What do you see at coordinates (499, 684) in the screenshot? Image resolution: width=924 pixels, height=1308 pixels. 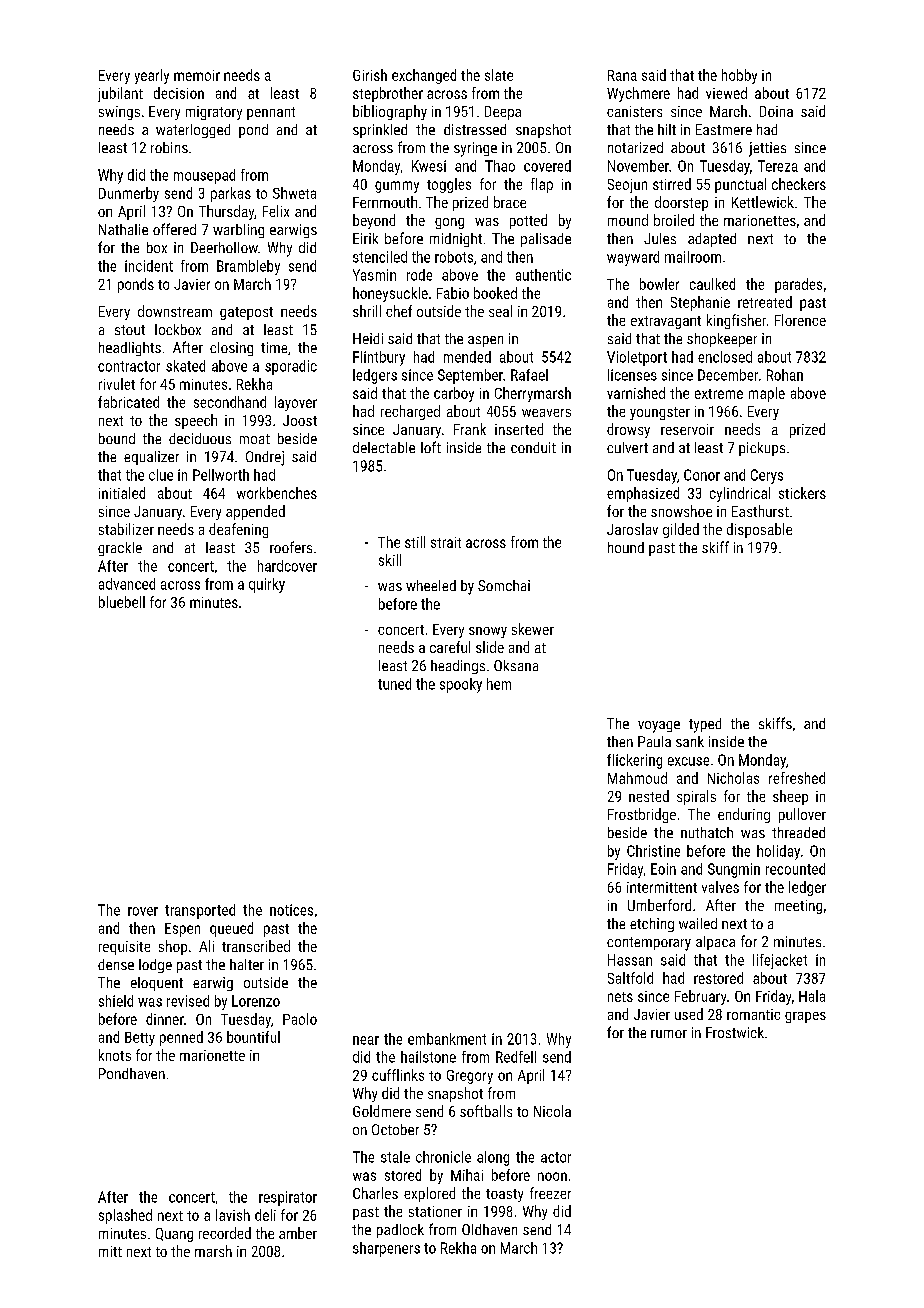 I see `hem` at bounding box center [499, 684].
